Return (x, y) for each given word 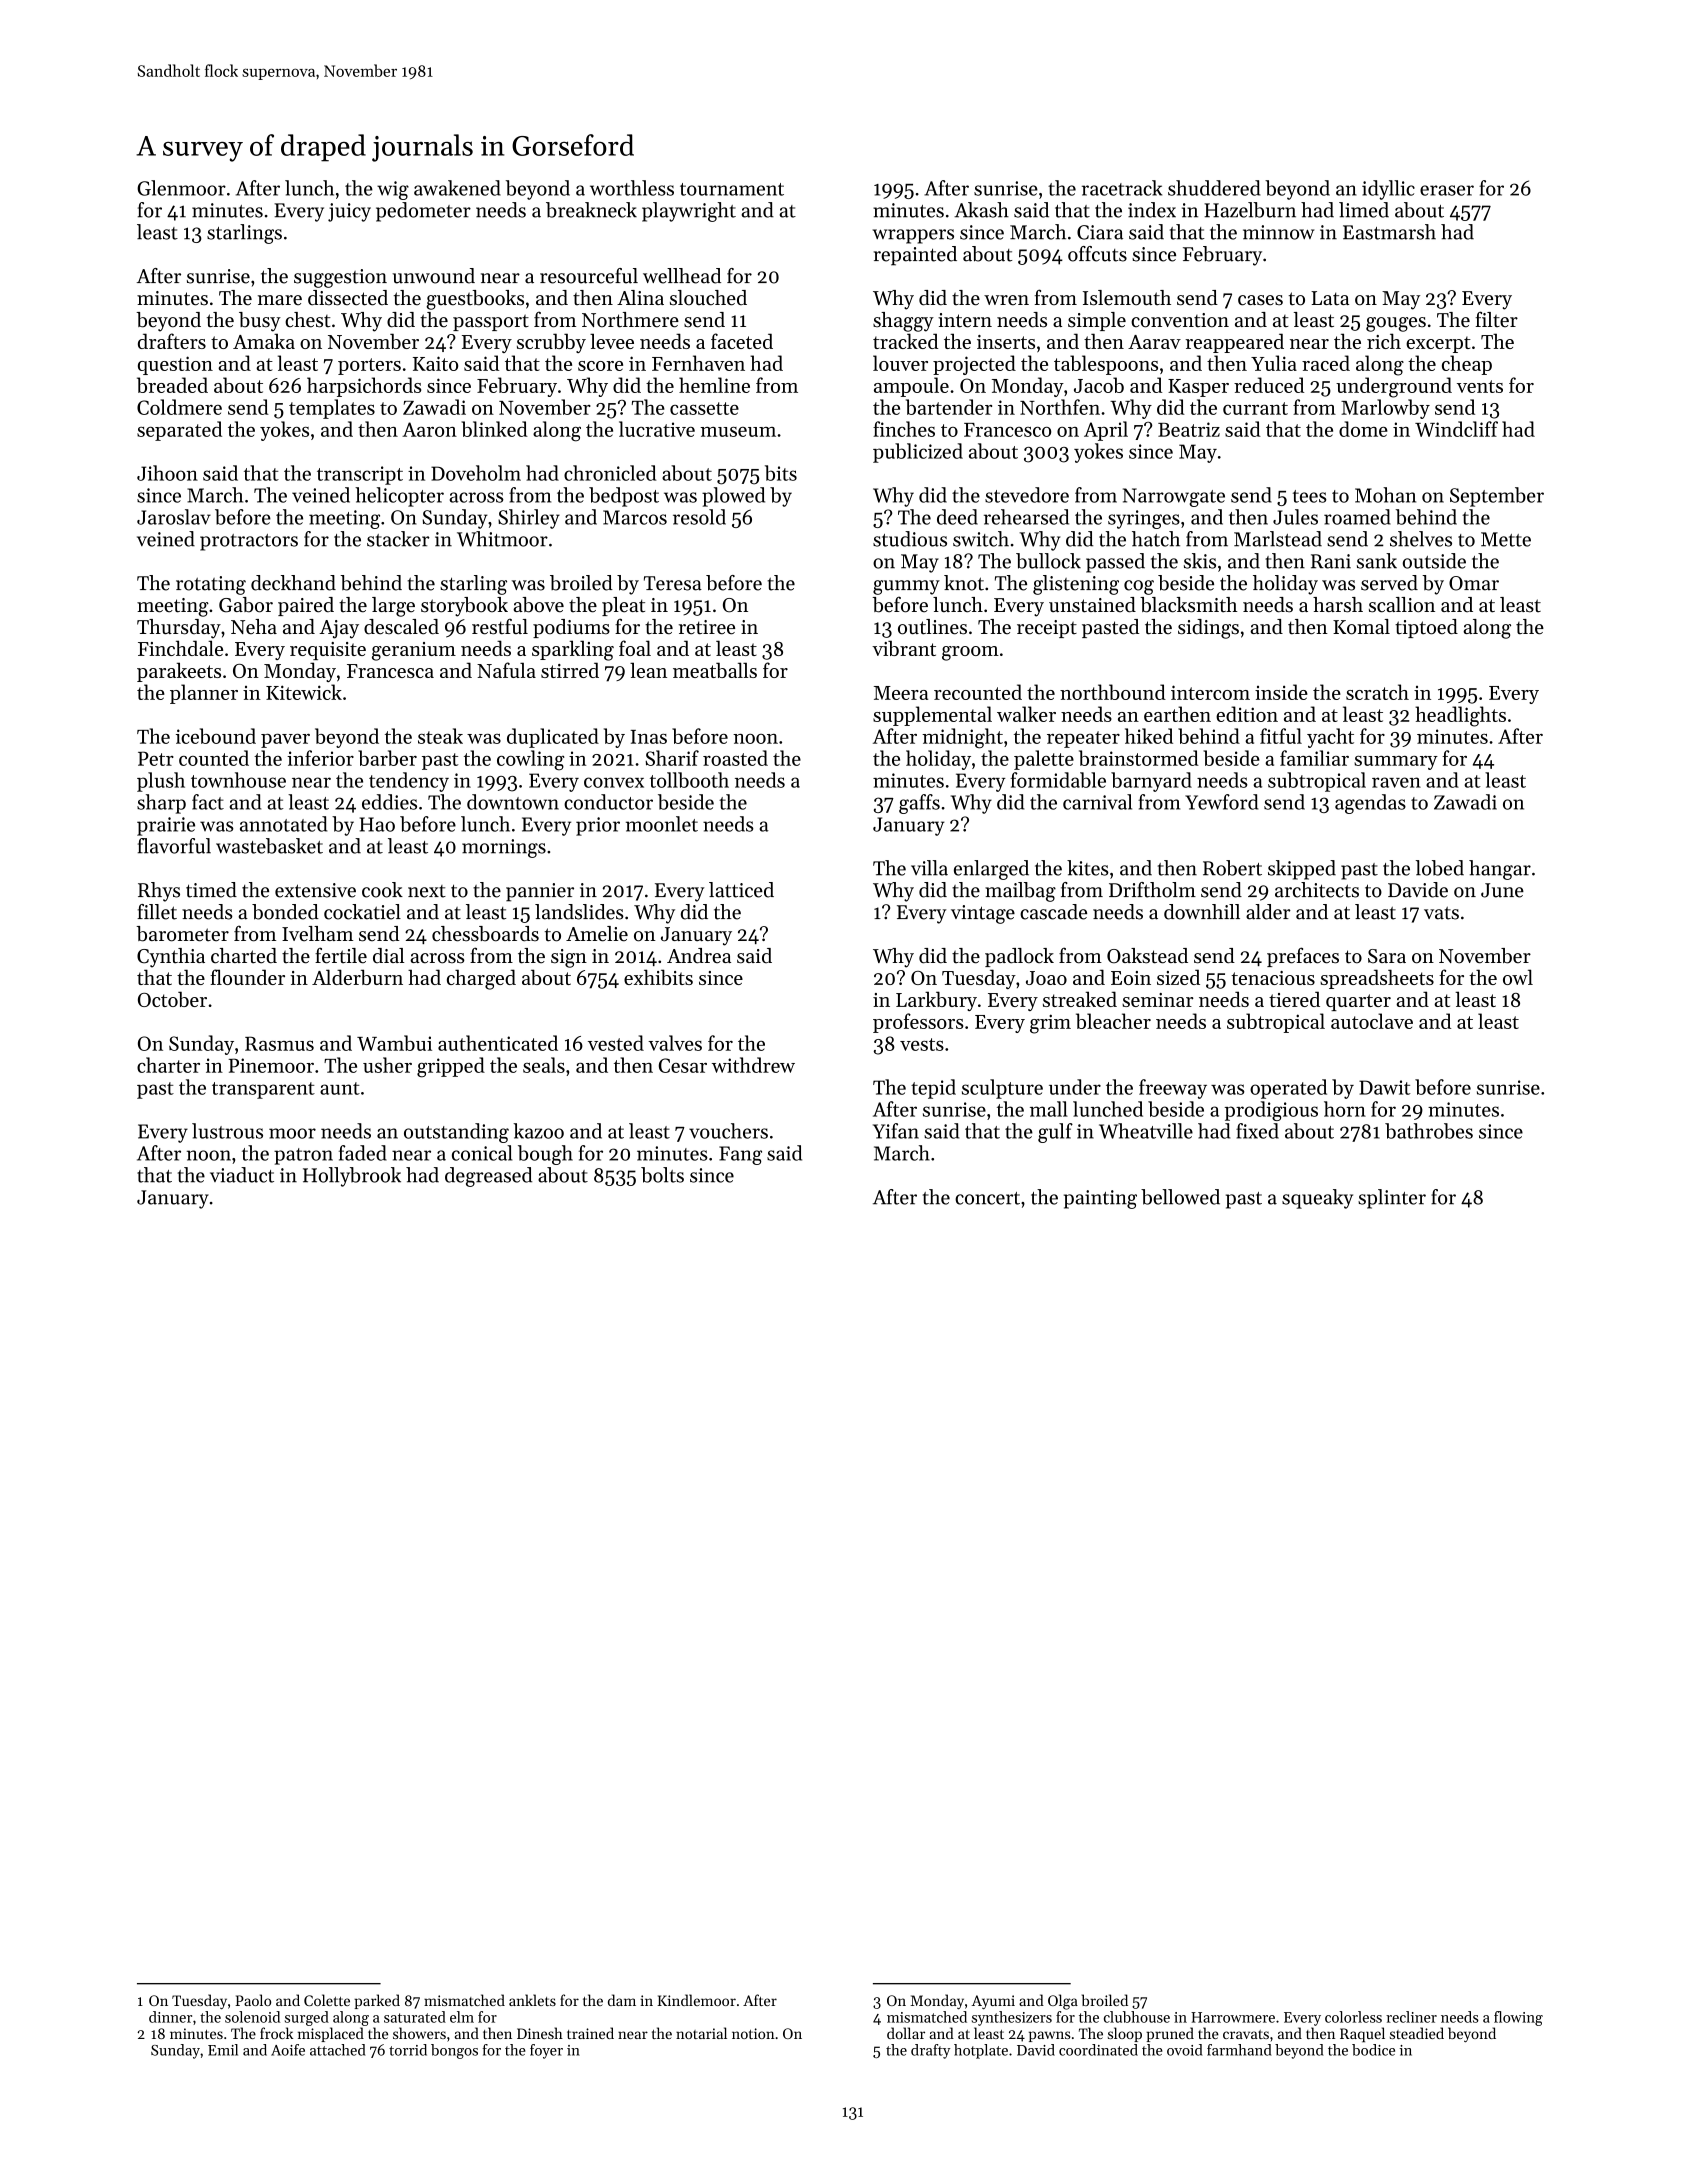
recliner (1411, 2017)
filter (1497, 319)
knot (964, 583)
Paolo (253, 2000)
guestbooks (475, 300)
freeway (1173, 1089)
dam (622, 2000)
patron (303, 1156)
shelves (1421, 539)
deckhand (293, 583)
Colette (327, 2000)
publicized (918, 453)
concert (987, 1198)
